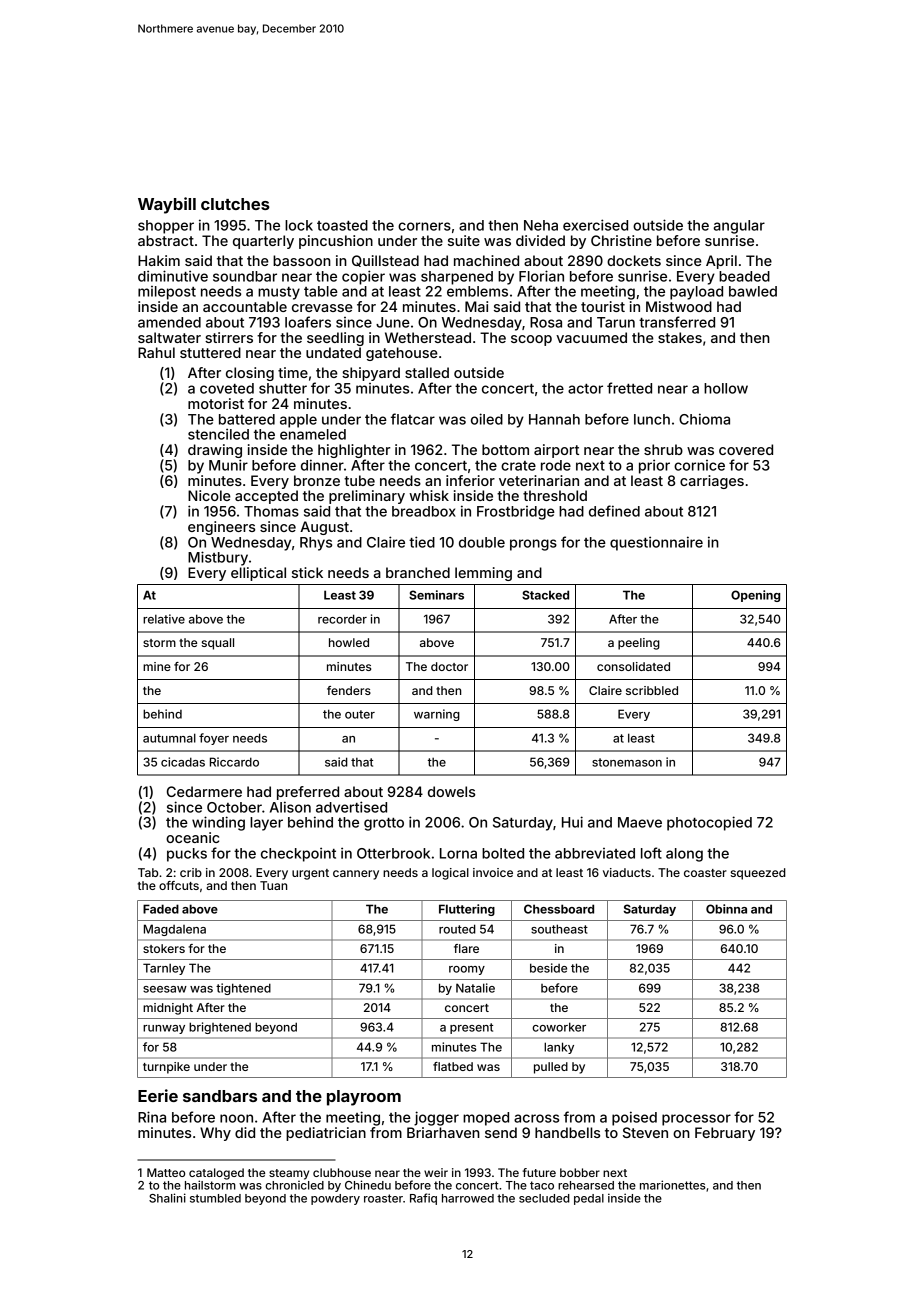 The image size is (924, 1314). Describe the element at coordinates (167, 205) in the screenshot. I see `Waybill` at that location.
